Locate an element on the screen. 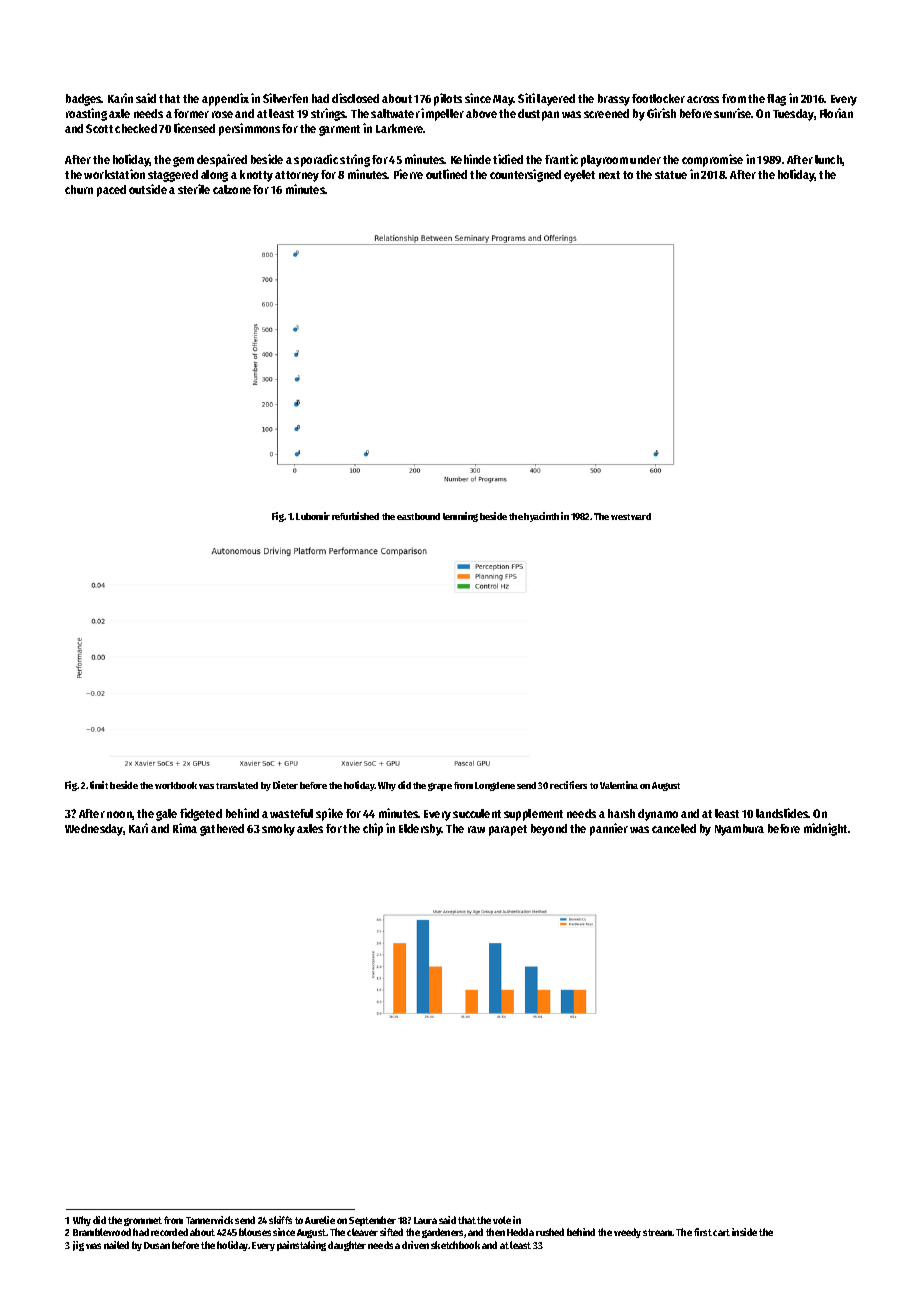 Image resolution: width=924 pixels, height=1308 pixels. stream is located at coordinates (658, 1232).
